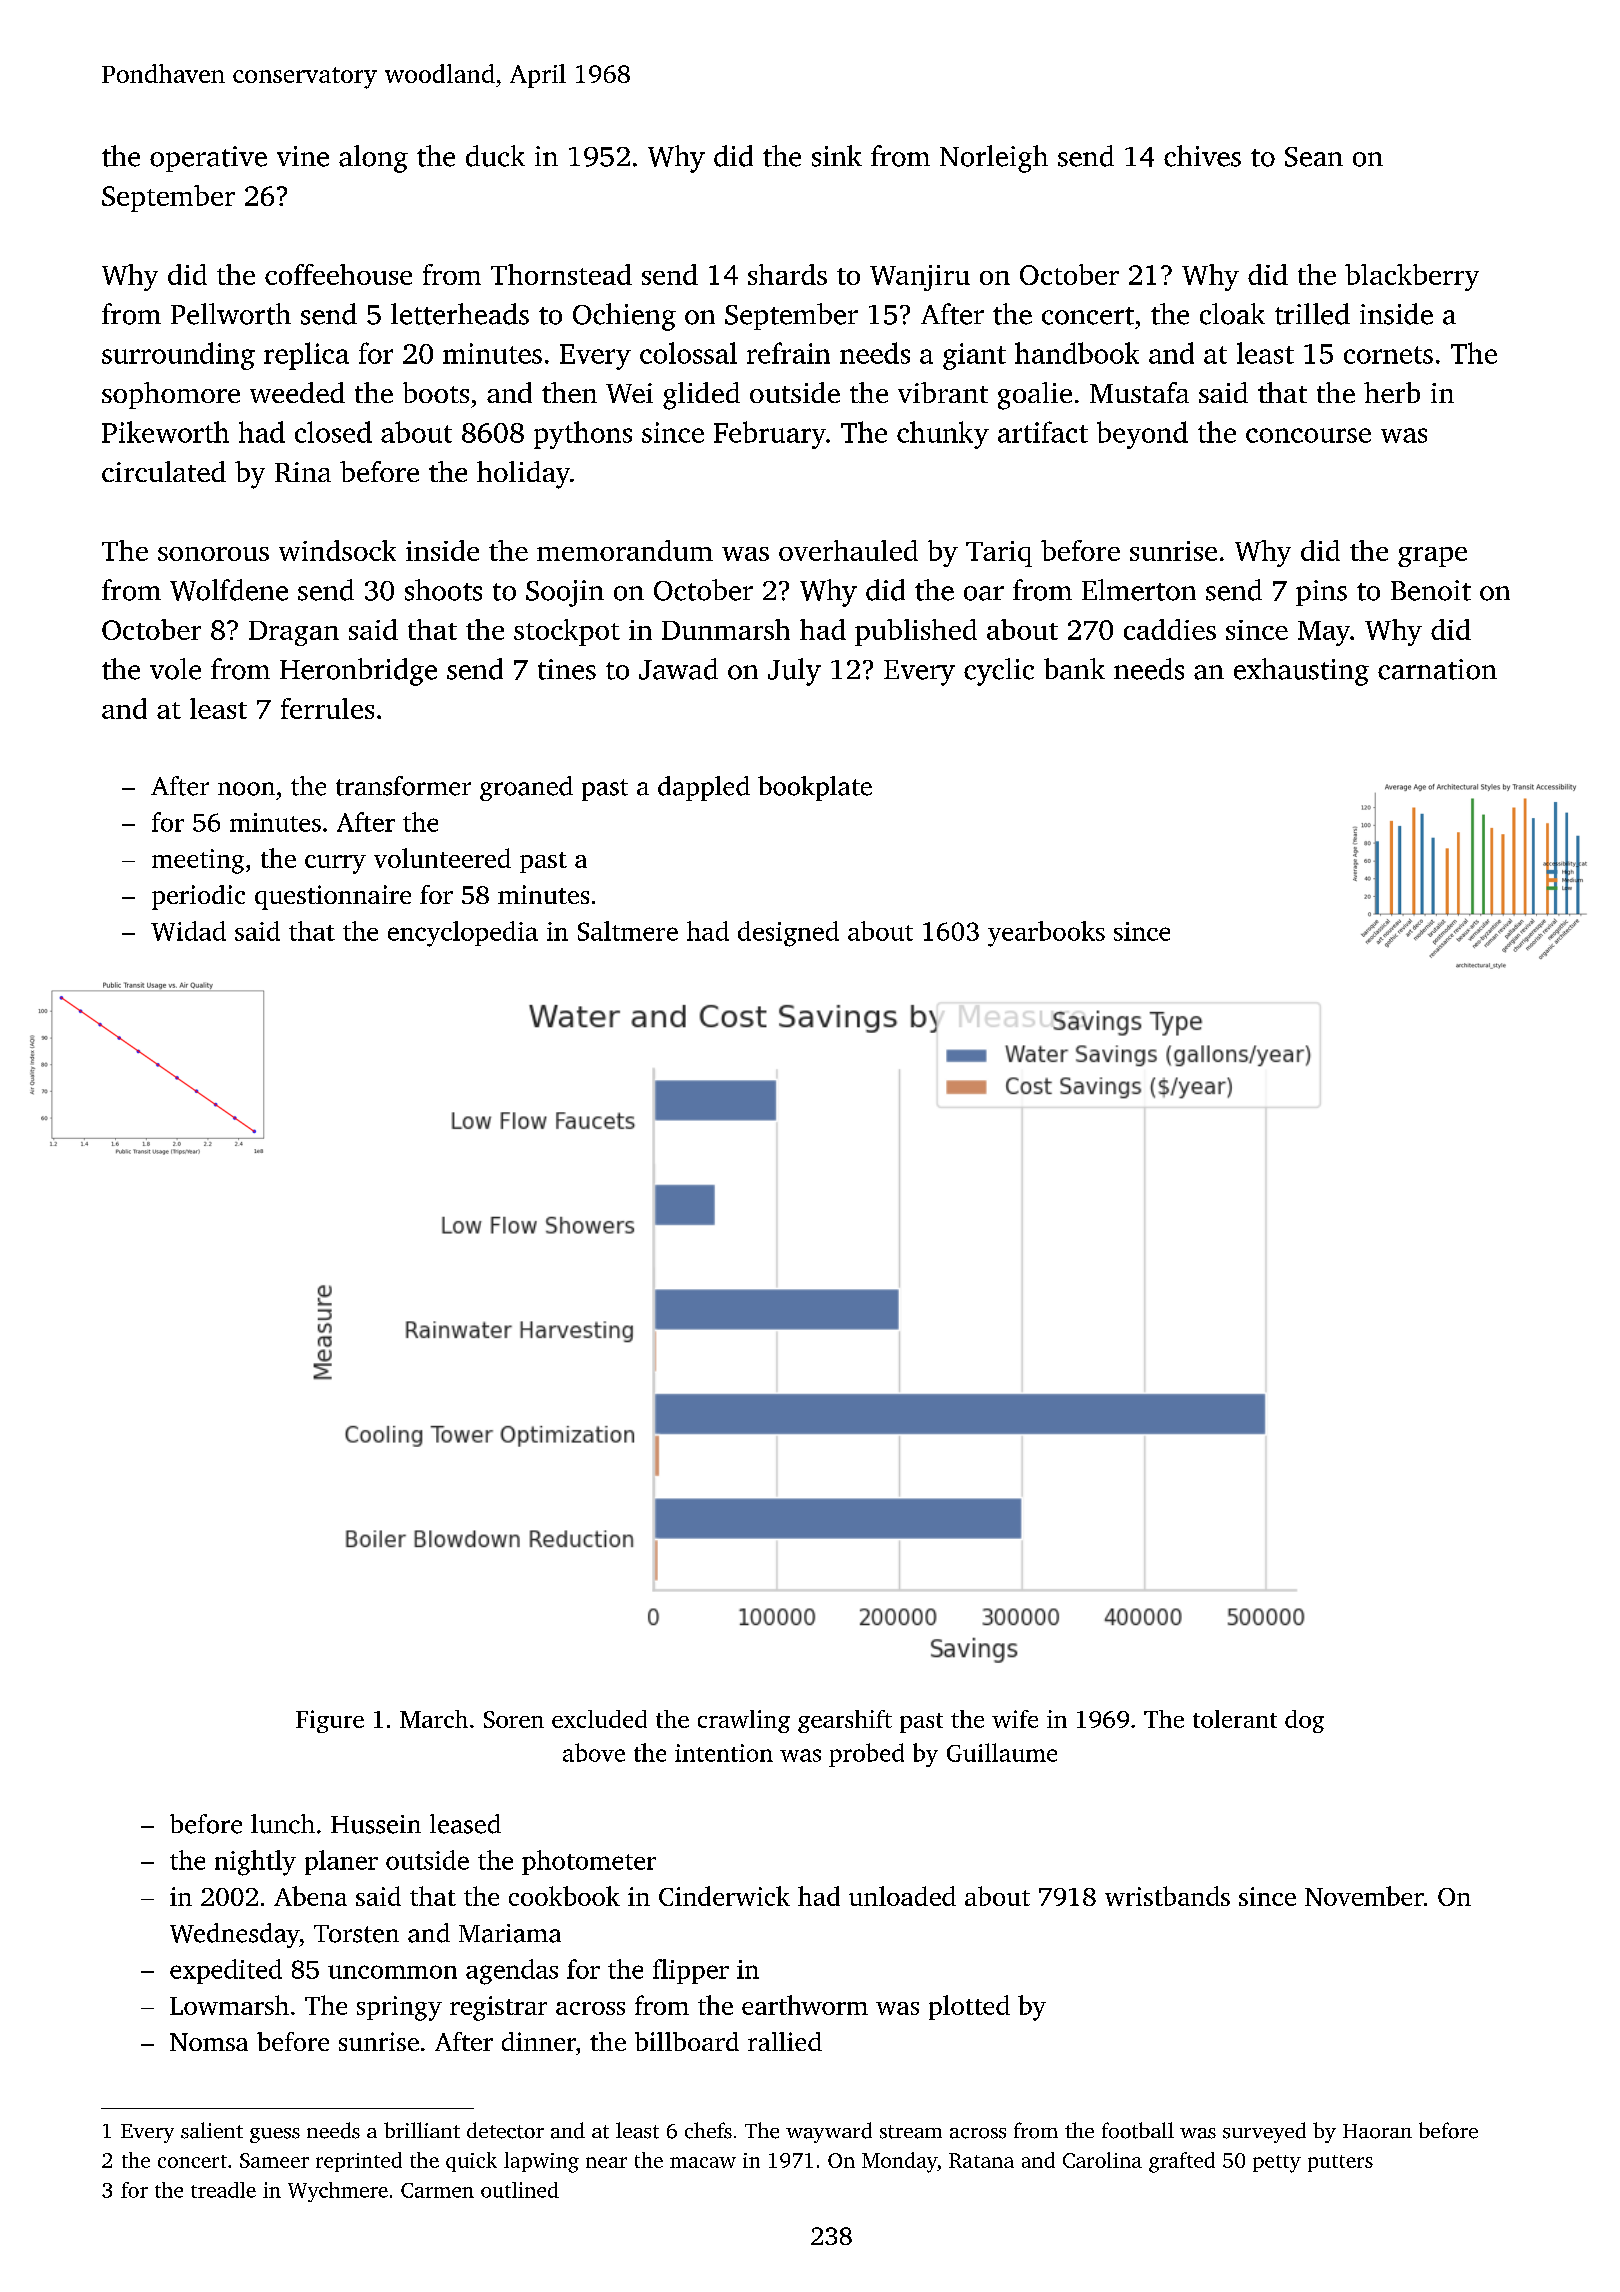 This screenshot has height=2292, width=1620. What do you see at coordinates (688, 353) in the screenshot?
I see `colossal` at bounding box center [688, 353].
